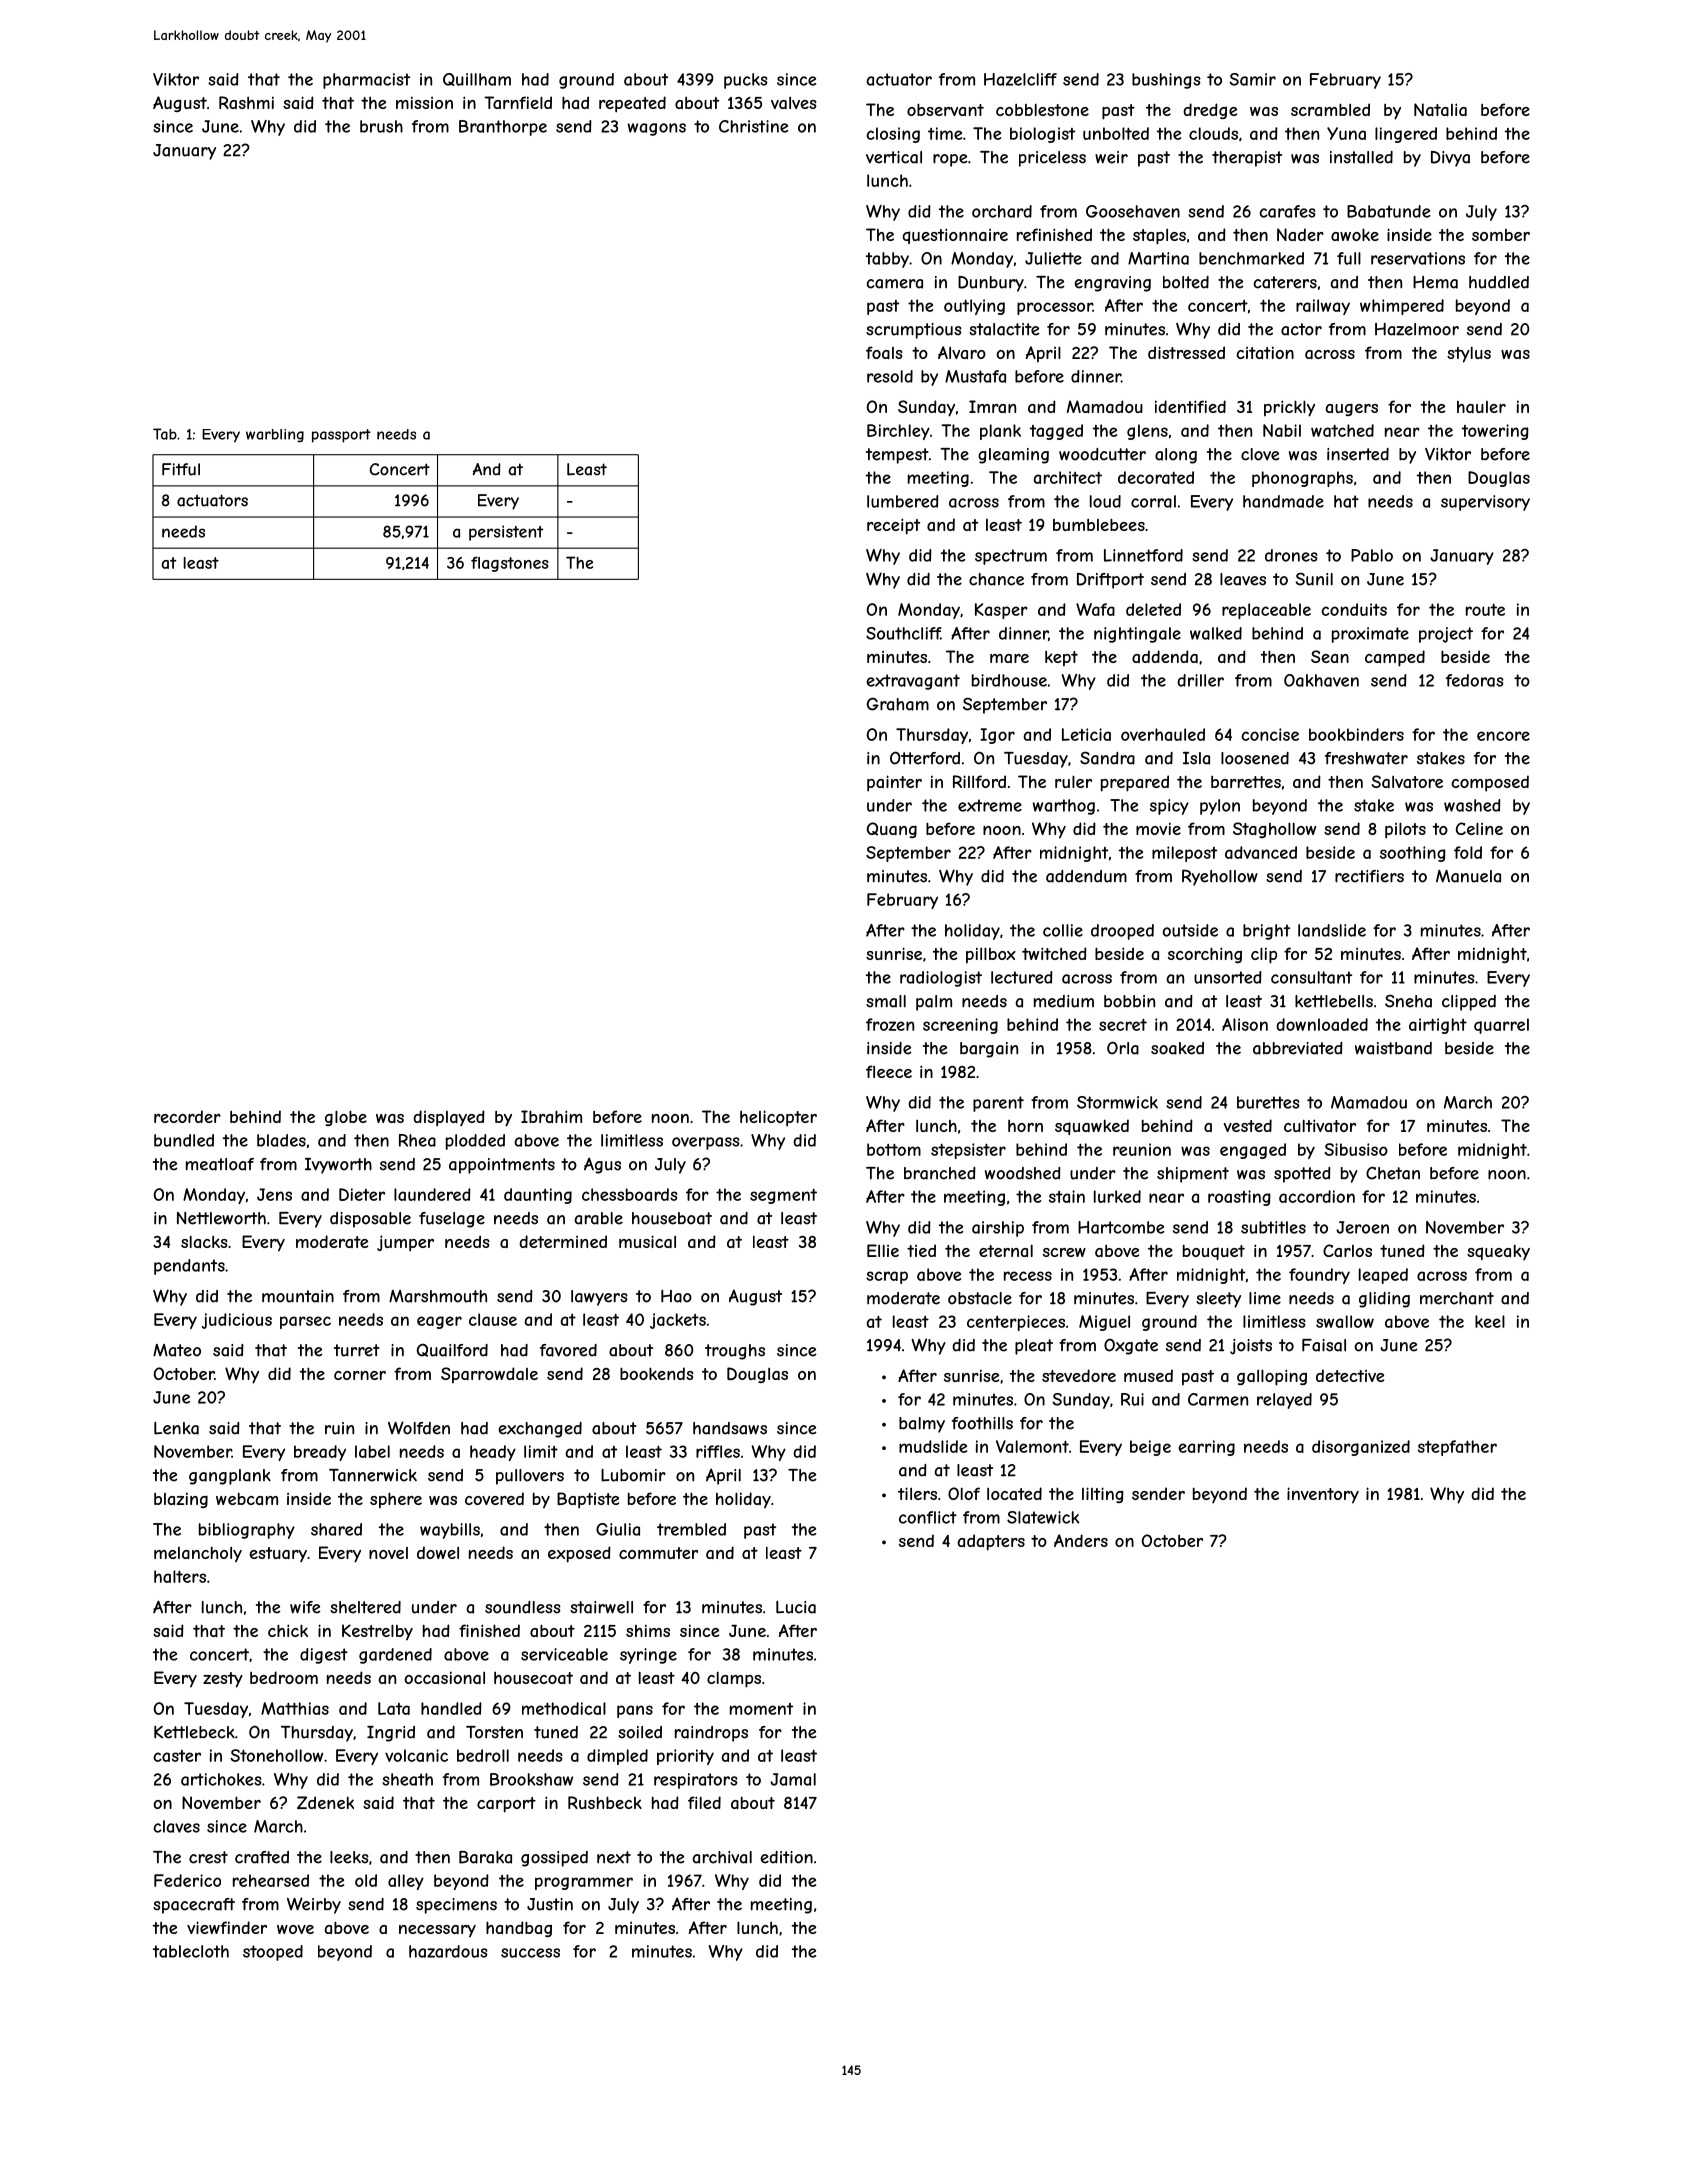  I want to click on driller, so click(1200, 680).
